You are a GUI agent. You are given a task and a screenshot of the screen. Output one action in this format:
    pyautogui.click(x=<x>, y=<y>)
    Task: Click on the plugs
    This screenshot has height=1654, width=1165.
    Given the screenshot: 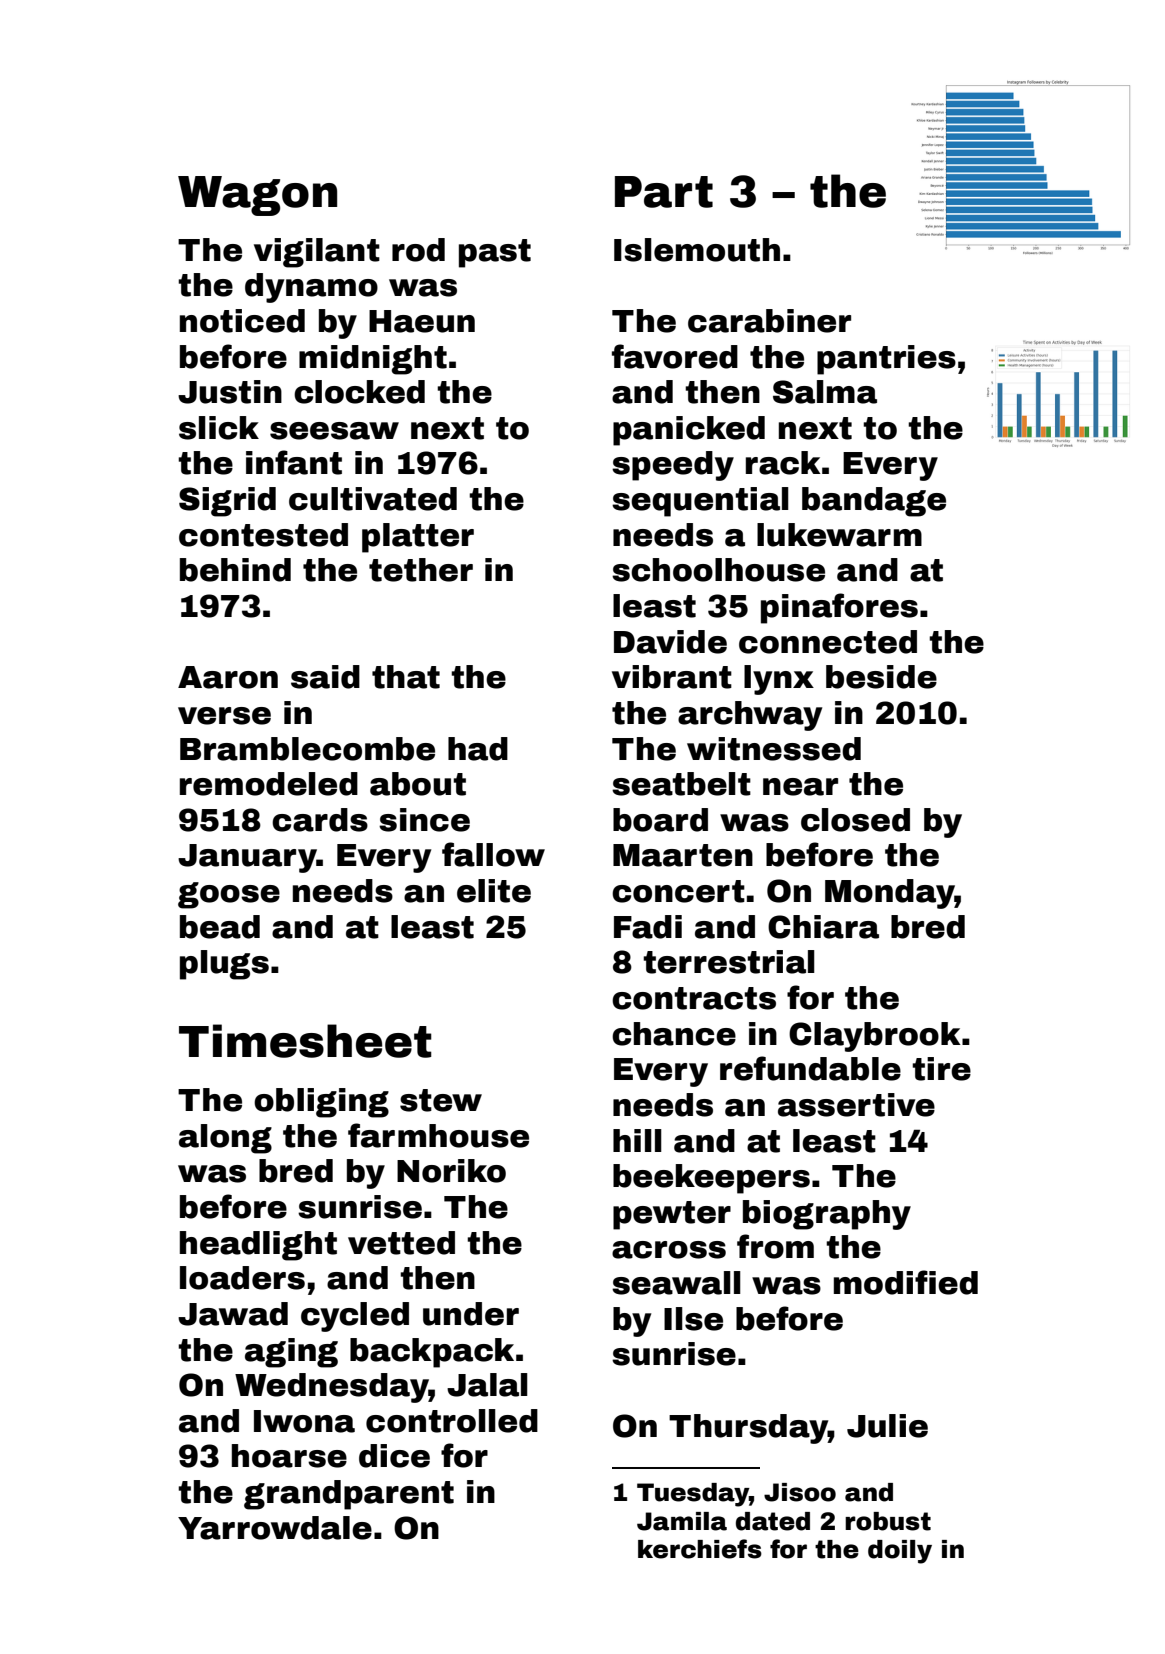 What is the action you would take?
    pyautogui.click(x=224, y=965)
